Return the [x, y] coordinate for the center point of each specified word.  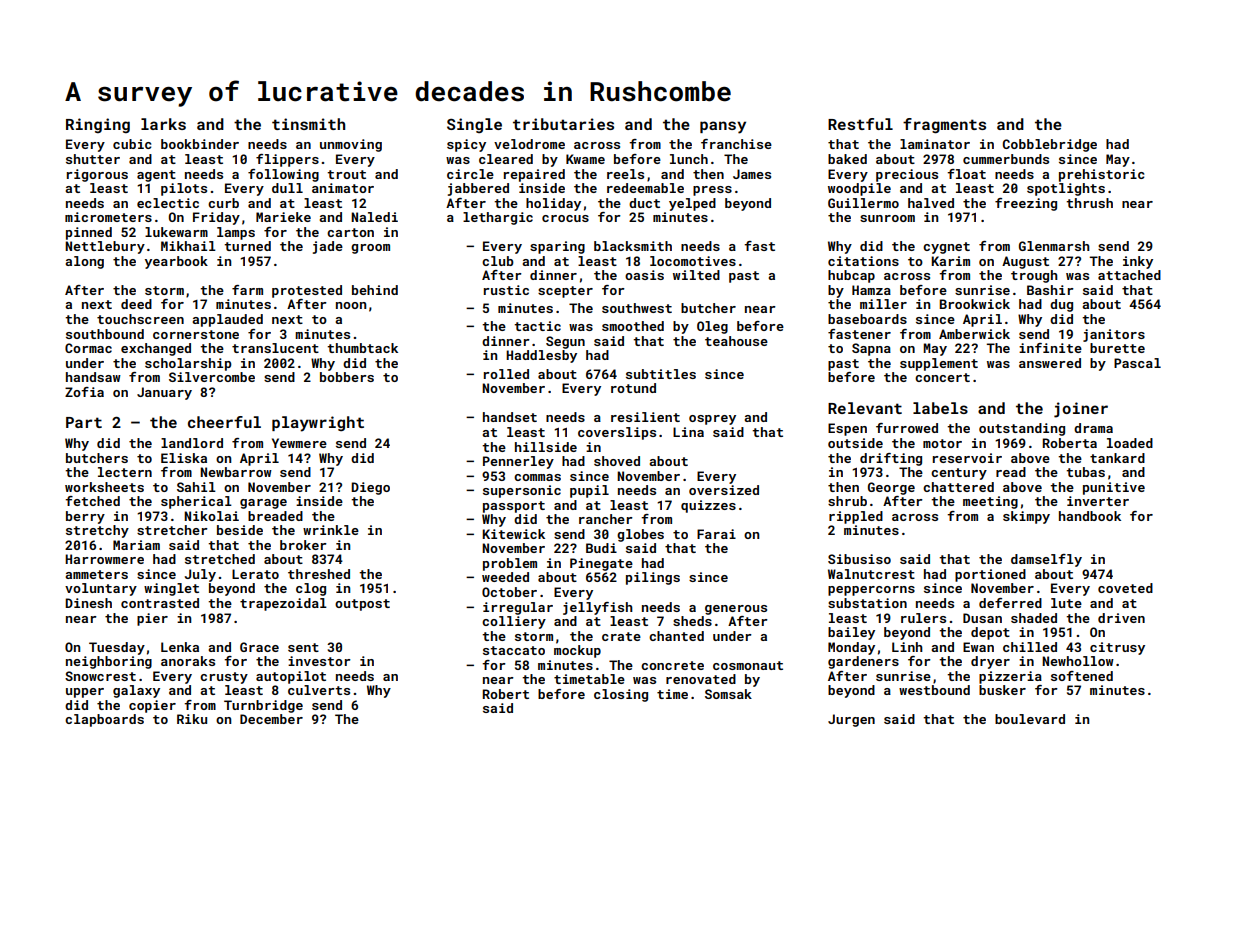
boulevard [1030, 719]
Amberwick [974, 334]
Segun [565, 342]
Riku [192, 719]
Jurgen [851, 720]
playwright [318, 424]
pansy [723, 127]
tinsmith [308, 124]
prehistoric [1101, 175]
